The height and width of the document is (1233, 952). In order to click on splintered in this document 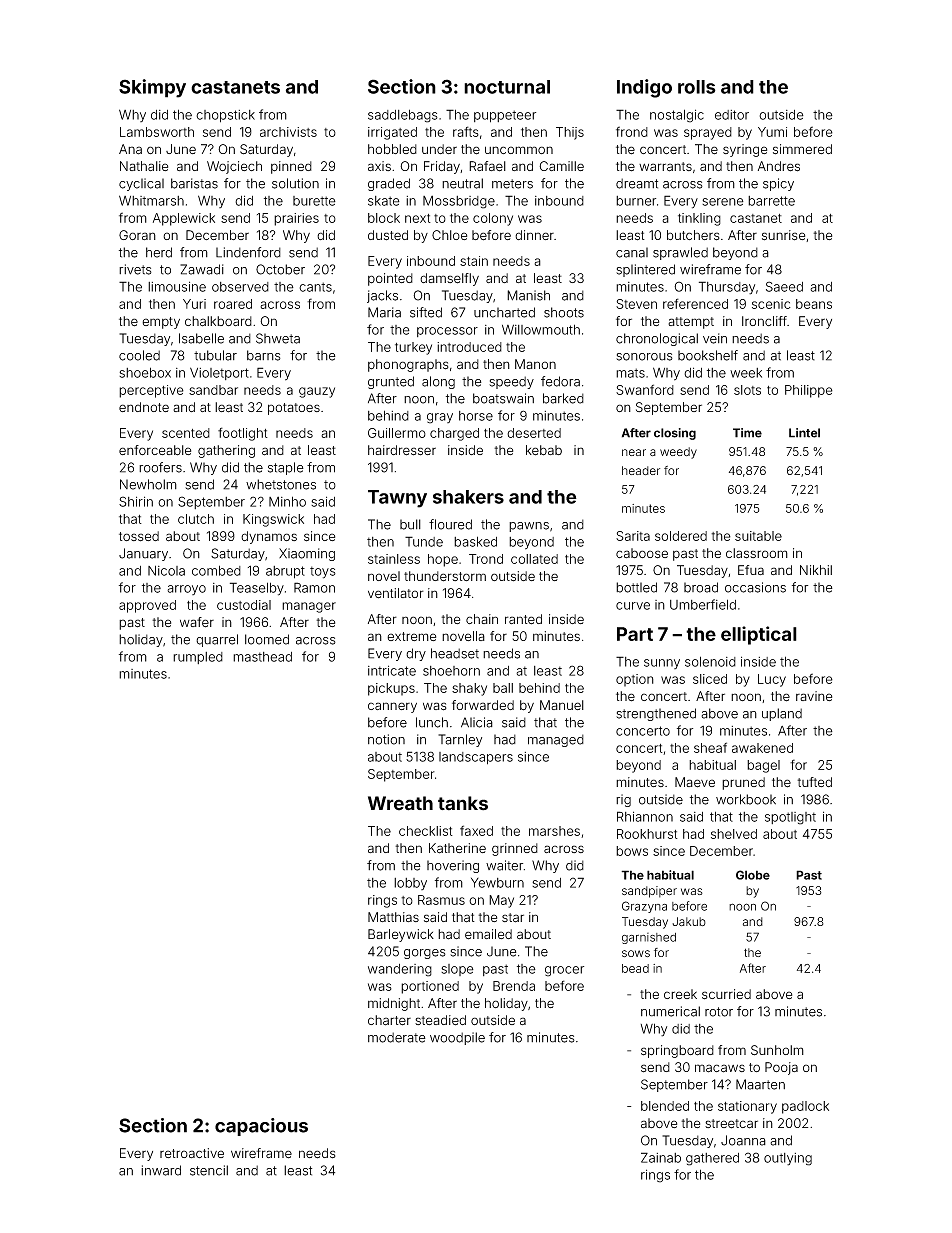, I will do `click(645, 270)`.
